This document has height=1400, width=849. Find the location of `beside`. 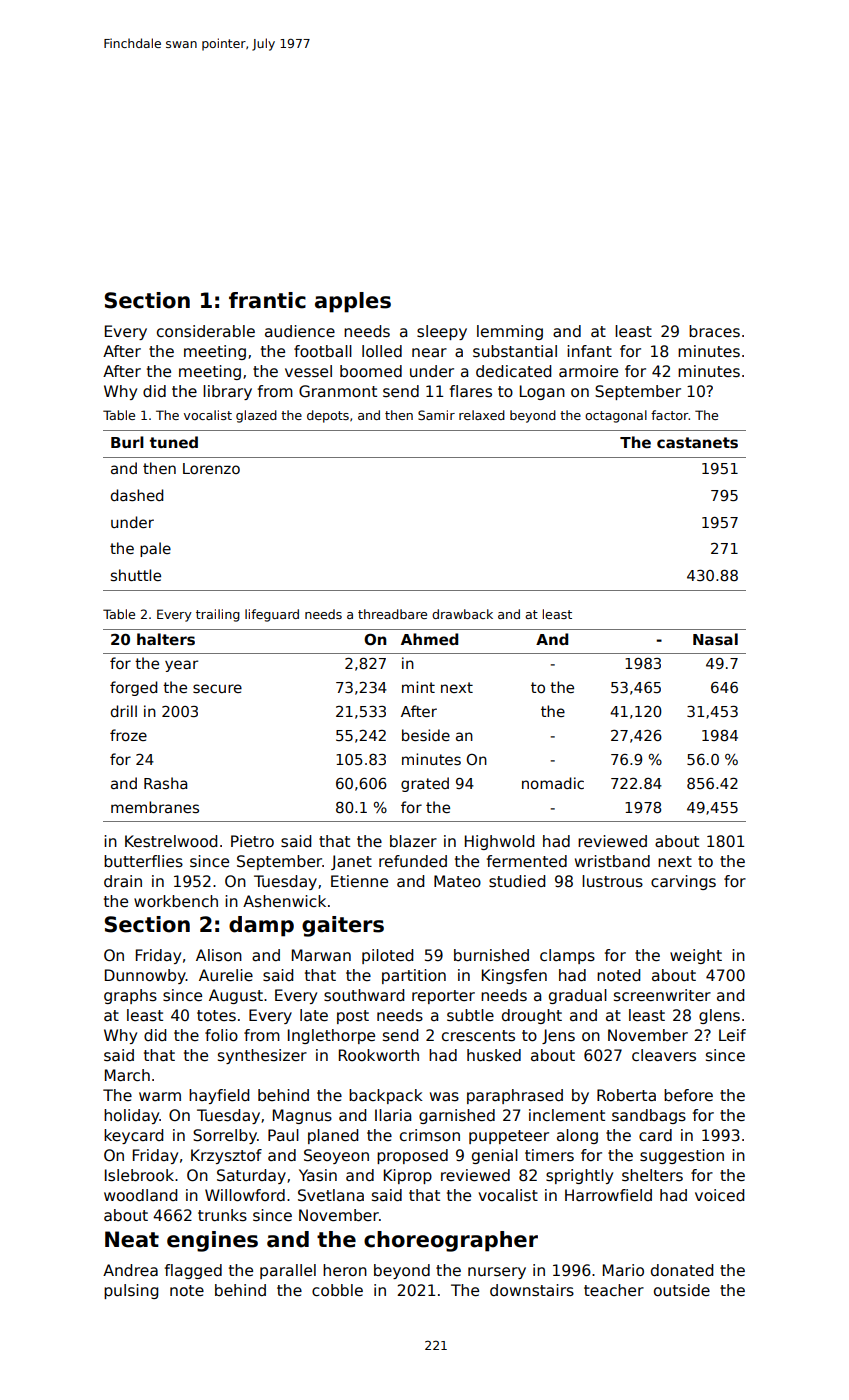

beside is located at coordinates (426, 735).
